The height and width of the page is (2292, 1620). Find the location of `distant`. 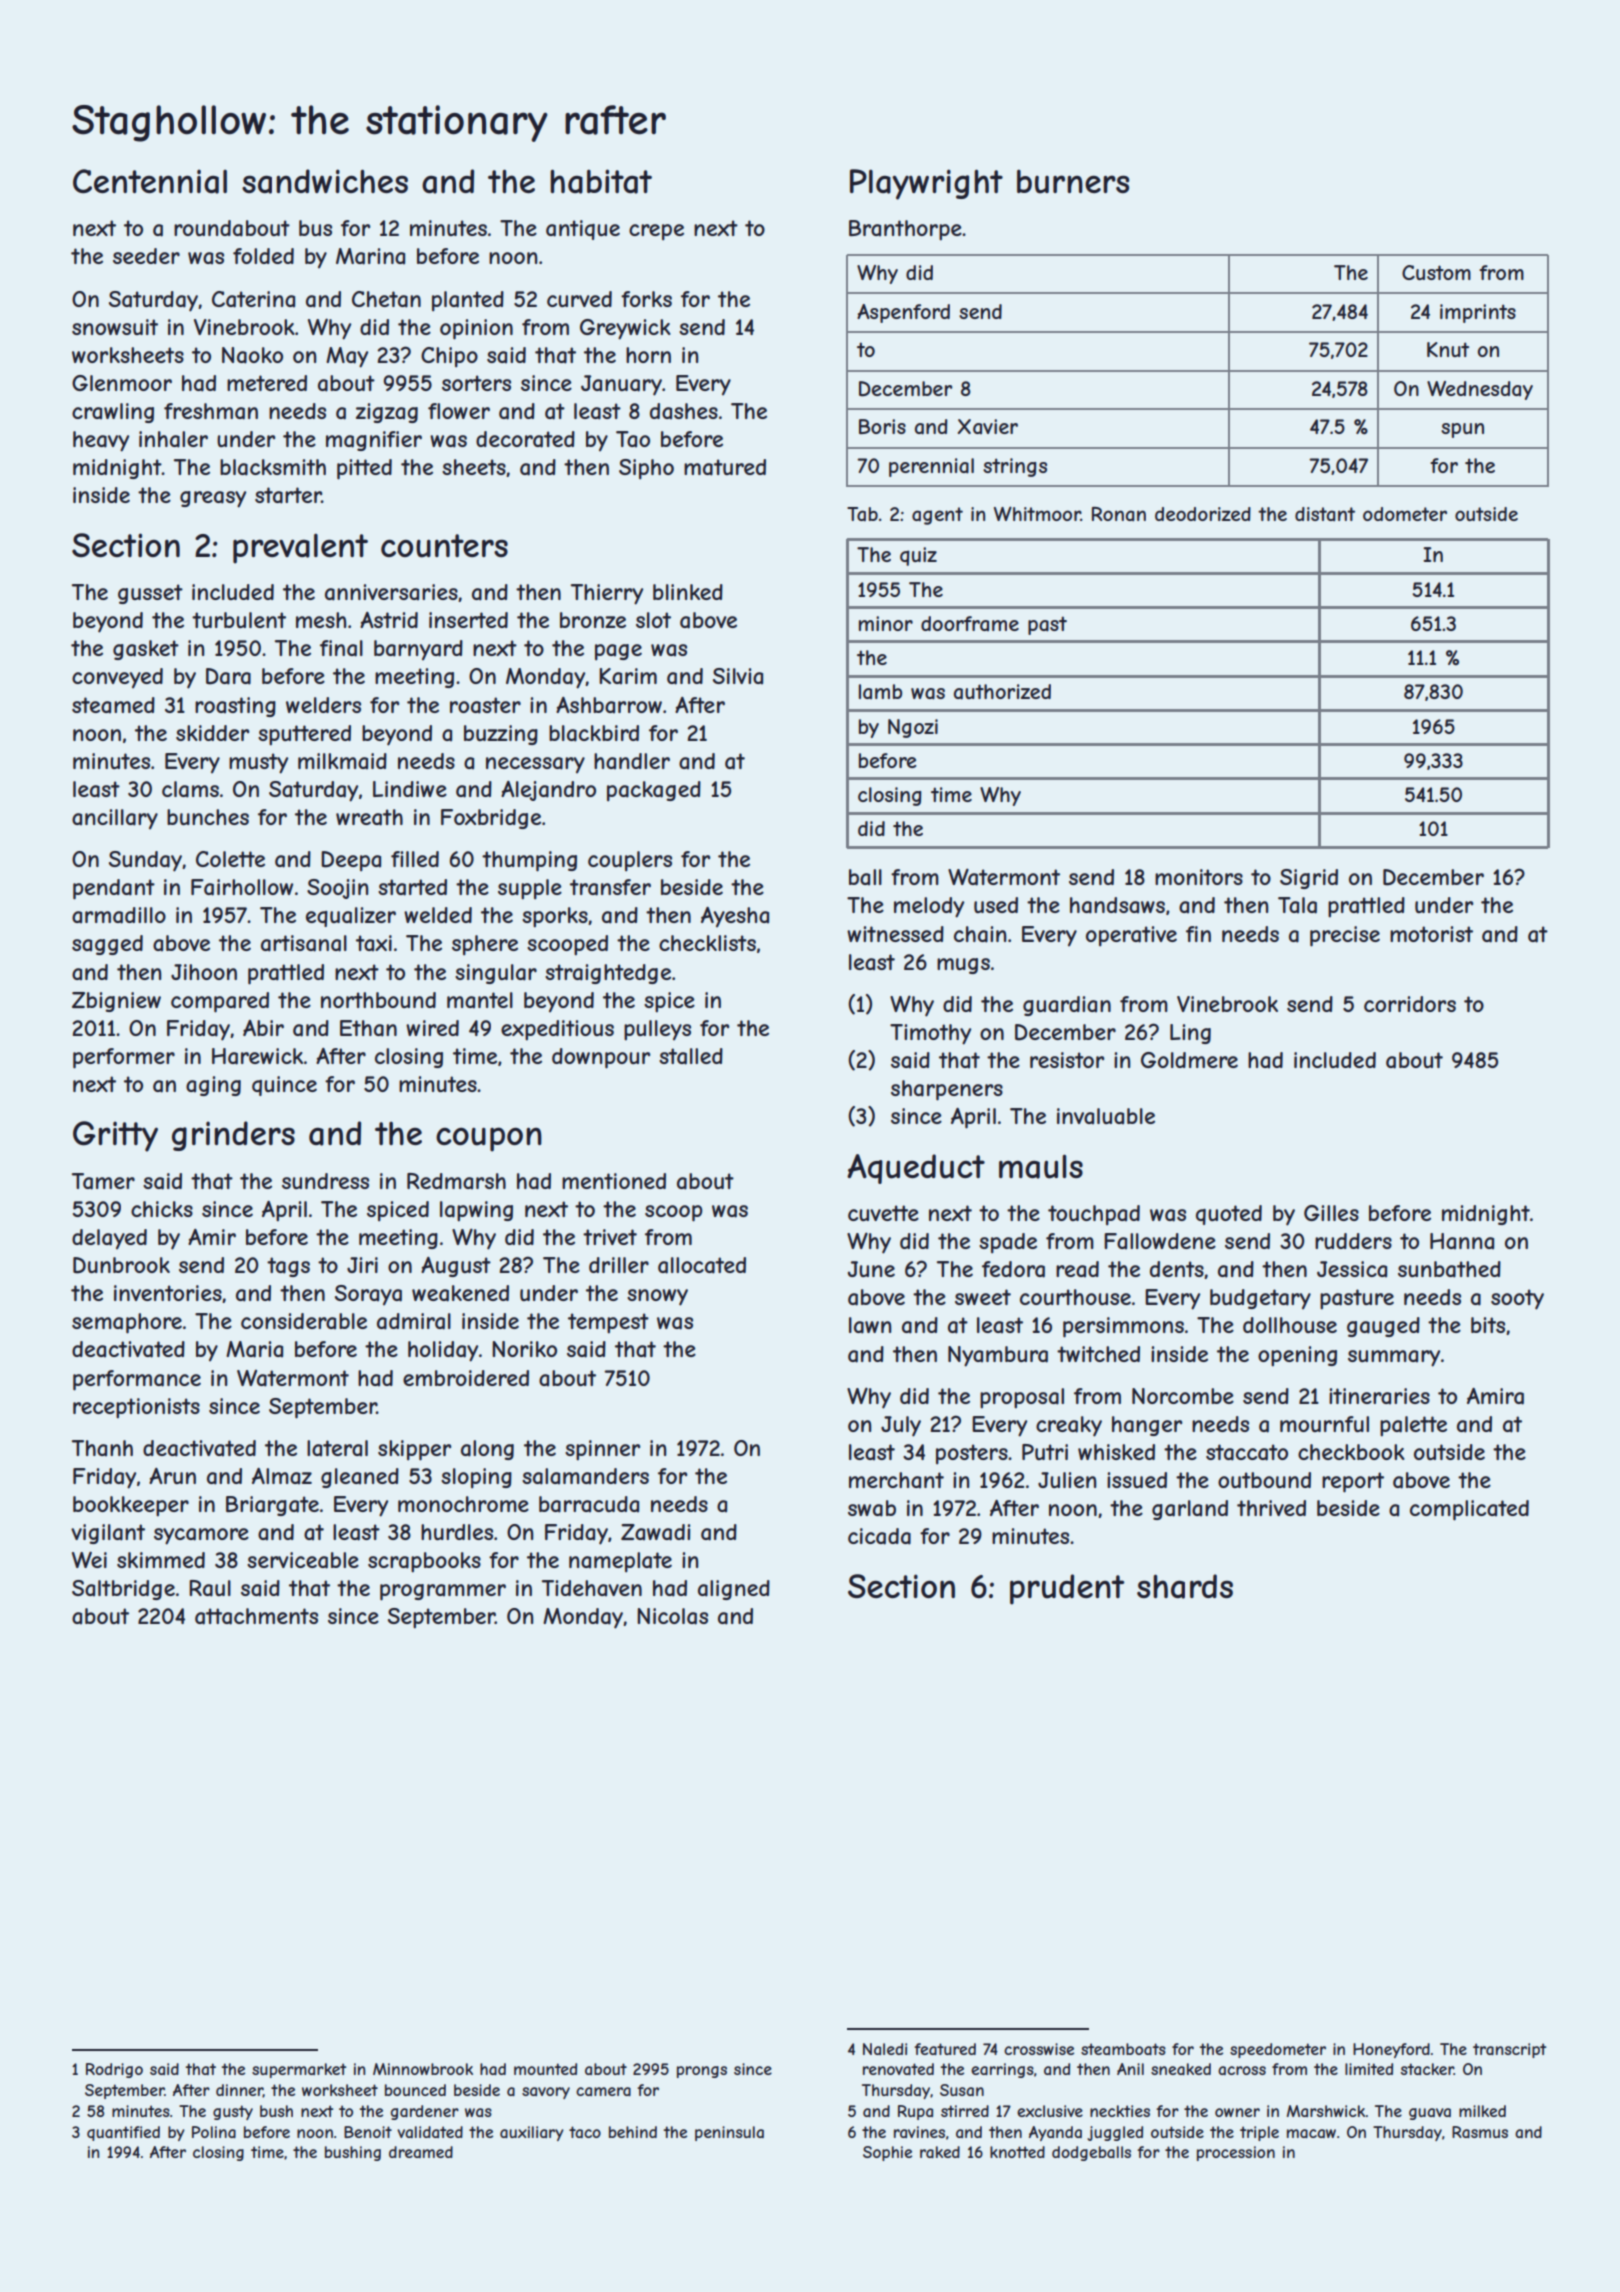

distant is located at coordinates (1325, 514).
